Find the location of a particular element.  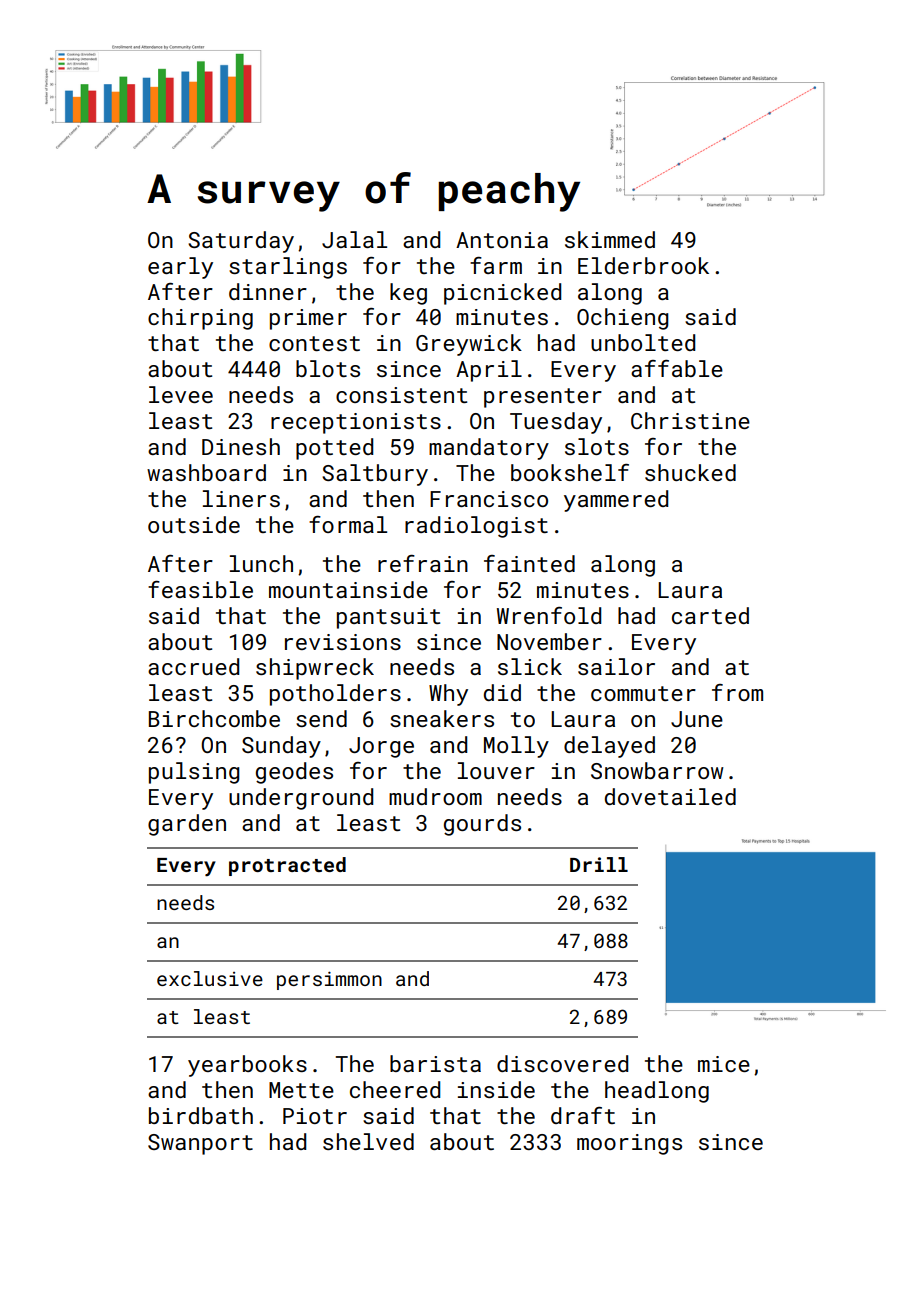

lunch is located at coordinates (261, 563).
